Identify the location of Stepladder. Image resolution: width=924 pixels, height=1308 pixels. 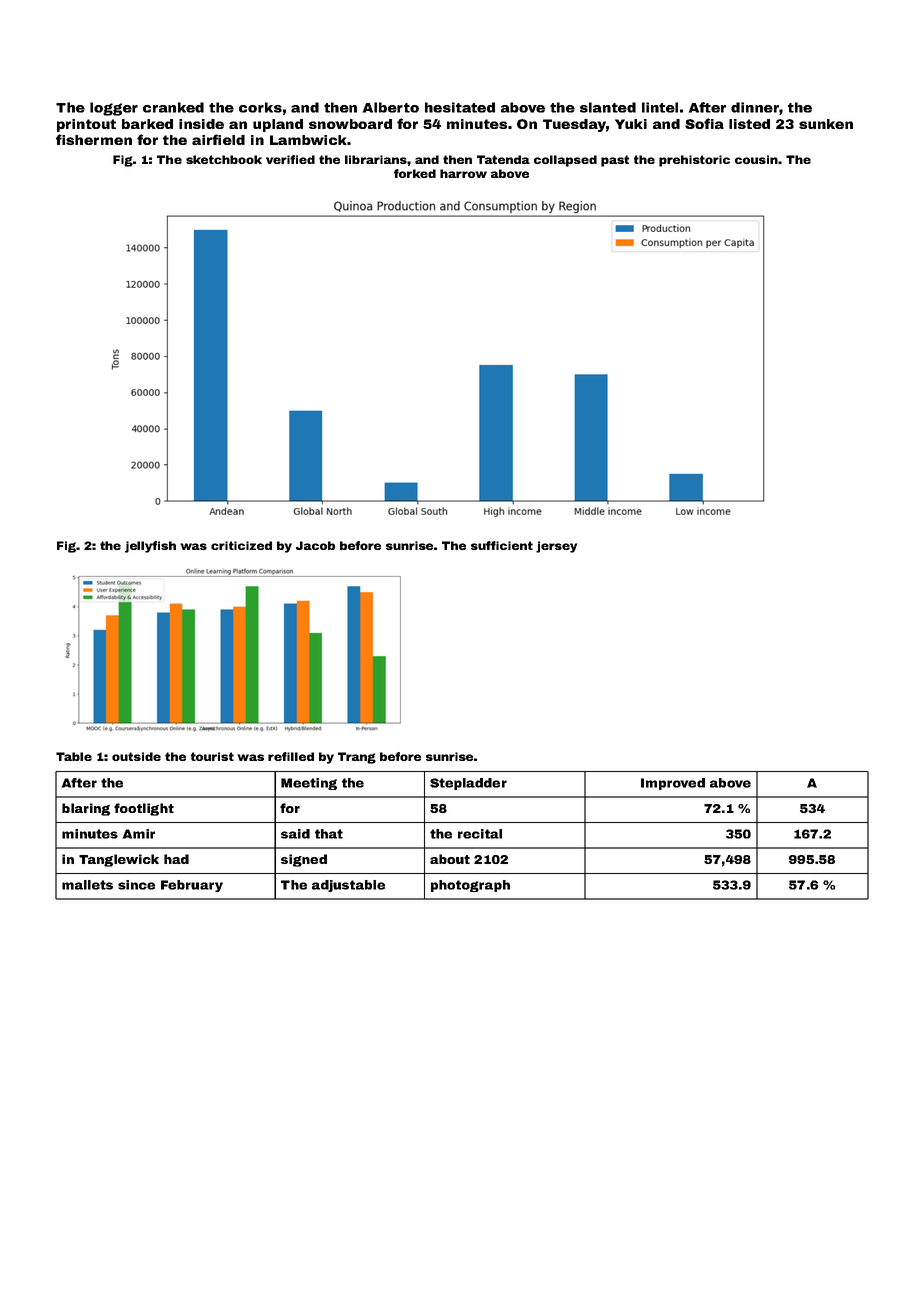
(468, 784).
